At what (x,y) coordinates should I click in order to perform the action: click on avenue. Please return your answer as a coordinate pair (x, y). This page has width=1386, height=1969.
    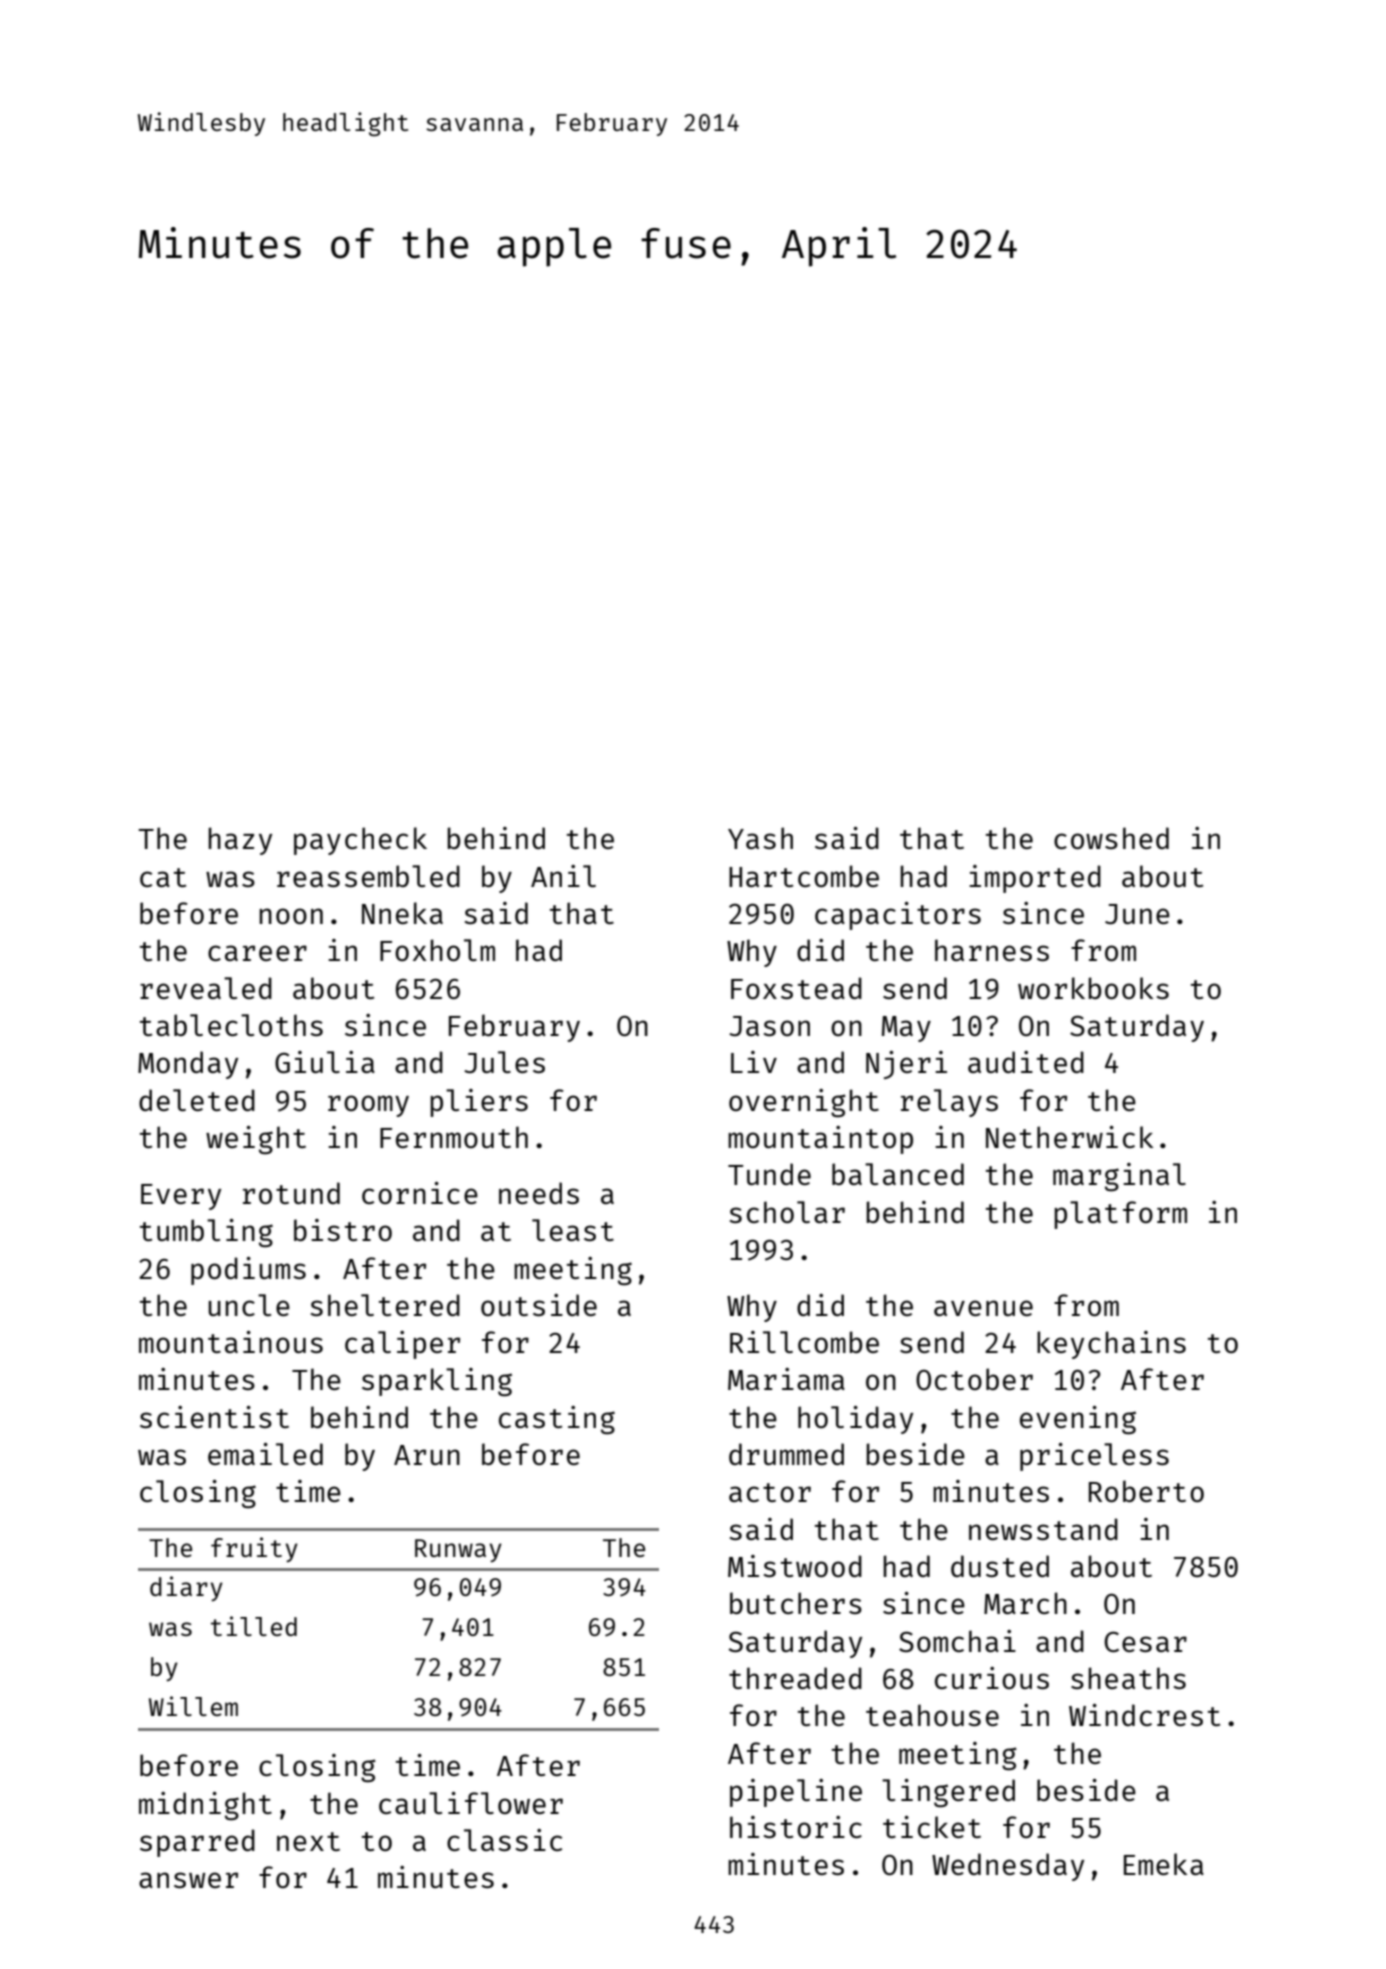
    Looking at the image, I should click on (983, 1308).
